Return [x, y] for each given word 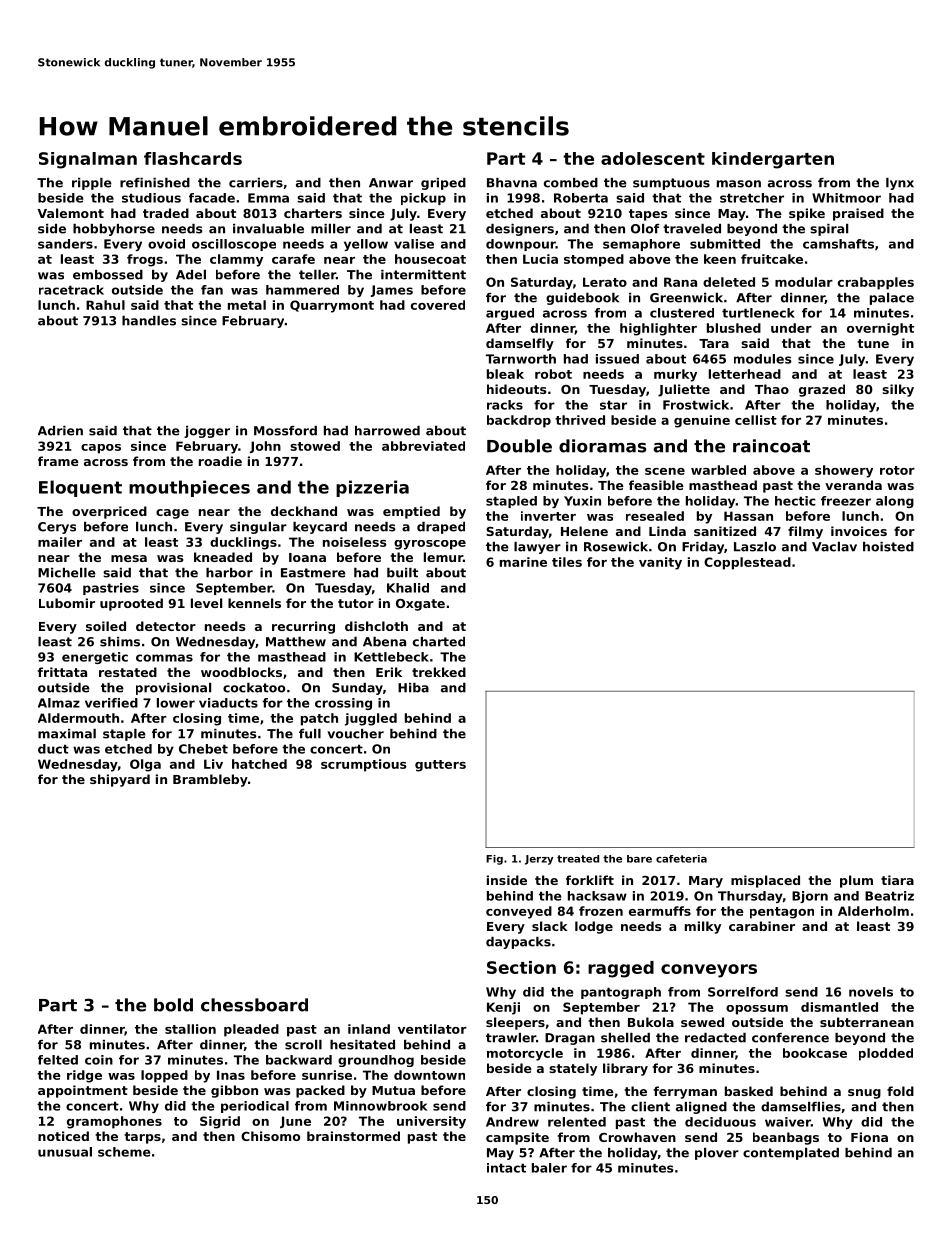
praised [858, 214]
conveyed [519, 912]
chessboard [254, 1005]
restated [128, 672]
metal [247, 305]
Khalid [408, 588]
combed [571, 183]
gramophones [114, 1122]
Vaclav [834, 547]
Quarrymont [332, 306]
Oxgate [420, 605]
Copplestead [747, 563]
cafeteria [681, 859]
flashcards [193, 158]
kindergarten [773, 160]
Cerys [57, 528]
